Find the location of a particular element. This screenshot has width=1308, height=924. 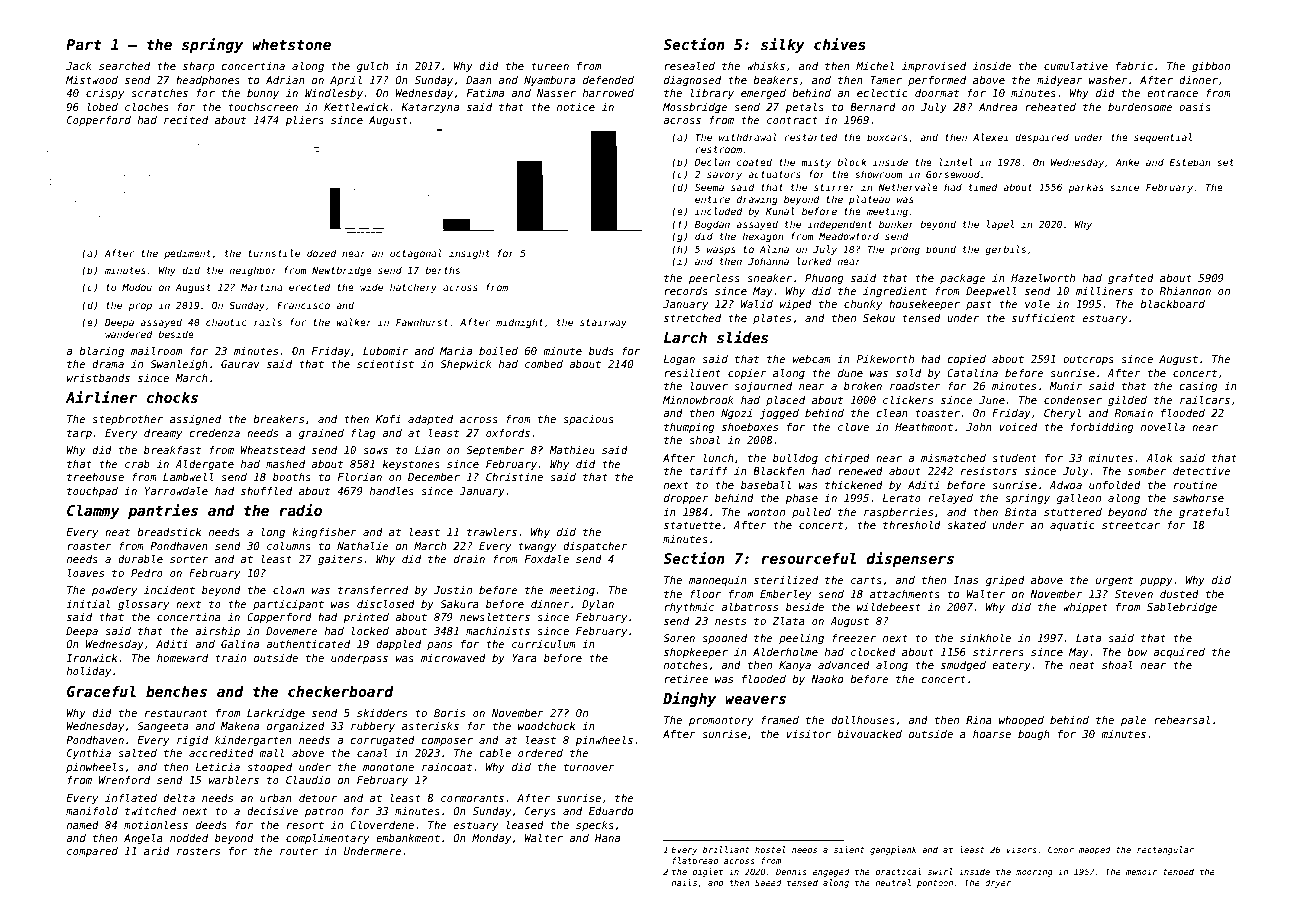

railcars is located at coordinates (1205, 400).
